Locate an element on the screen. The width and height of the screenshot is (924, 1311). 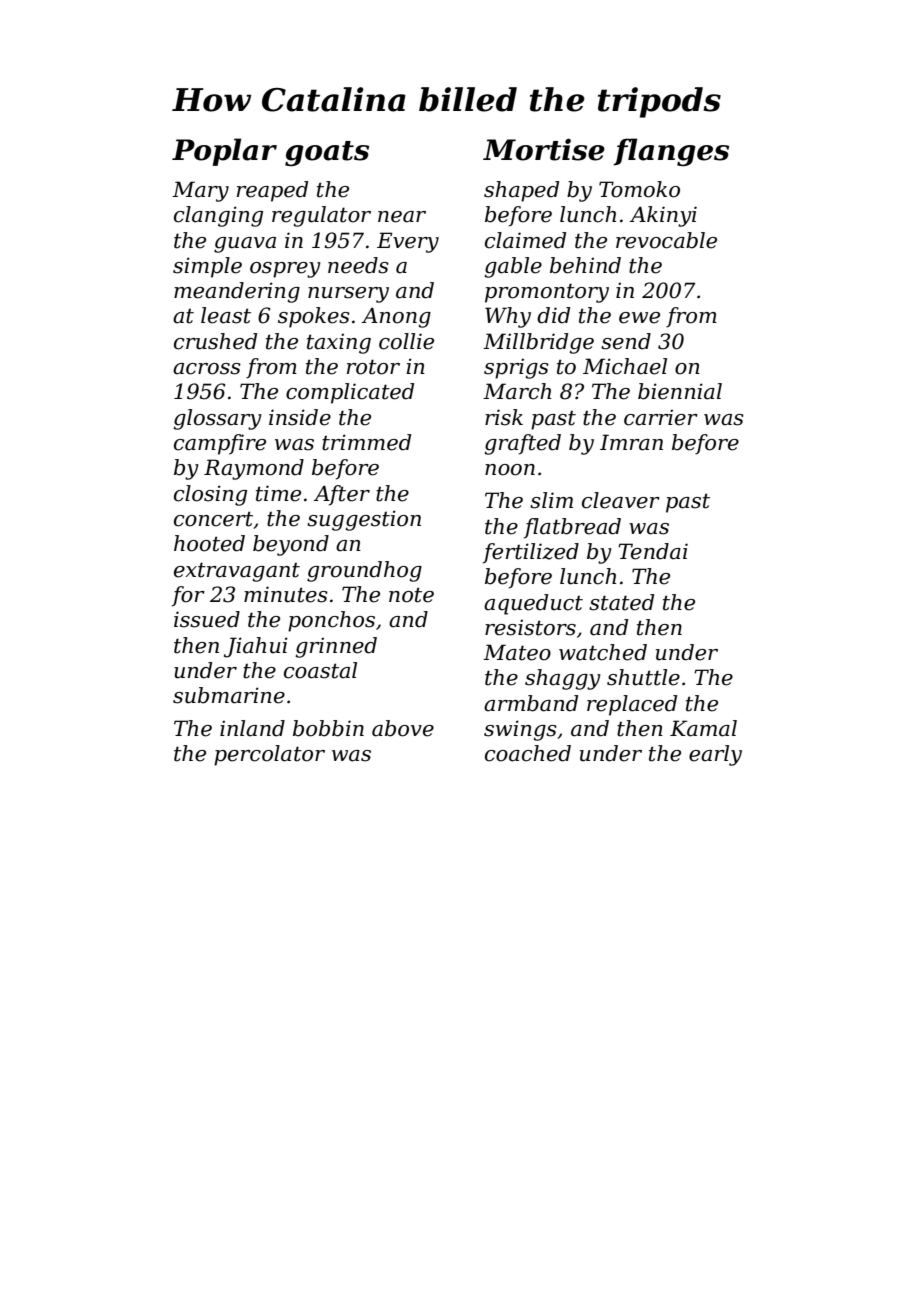
goats is located at coordinates (327, 153).
